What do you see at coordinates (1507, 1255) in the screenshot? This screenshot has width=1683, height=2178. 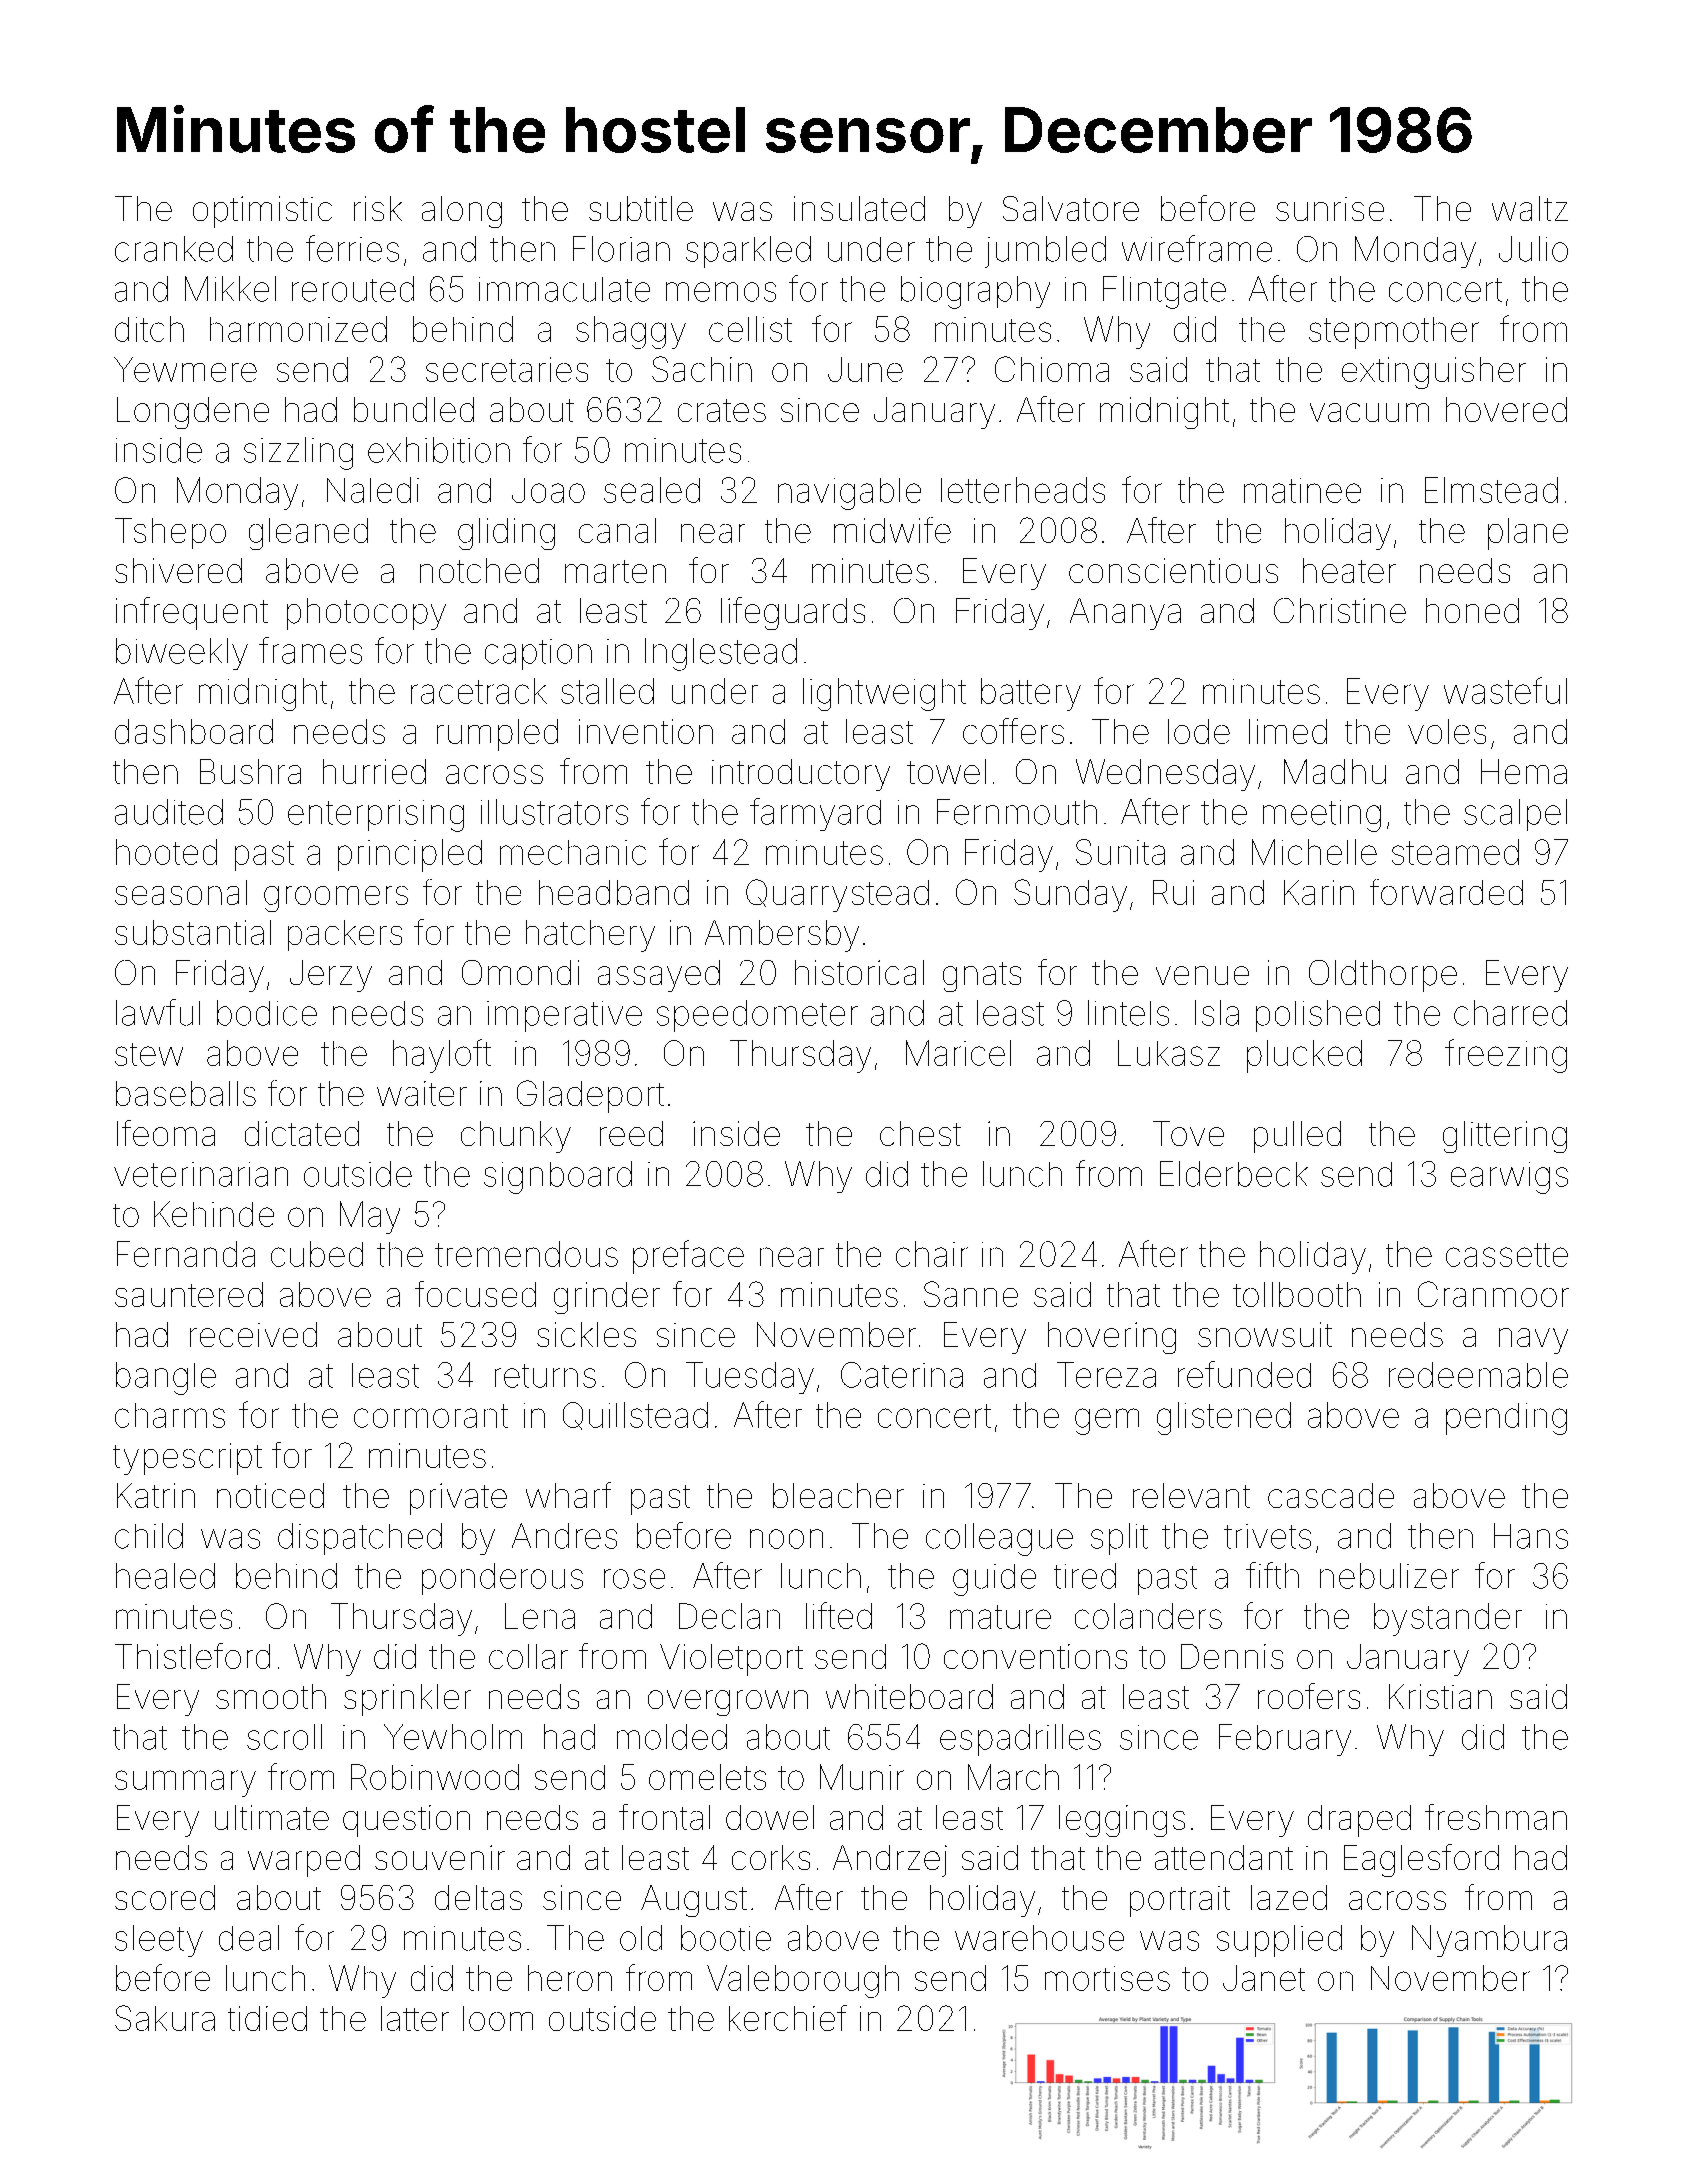 I see `cassette` at bounding box center [1507, 1255].
